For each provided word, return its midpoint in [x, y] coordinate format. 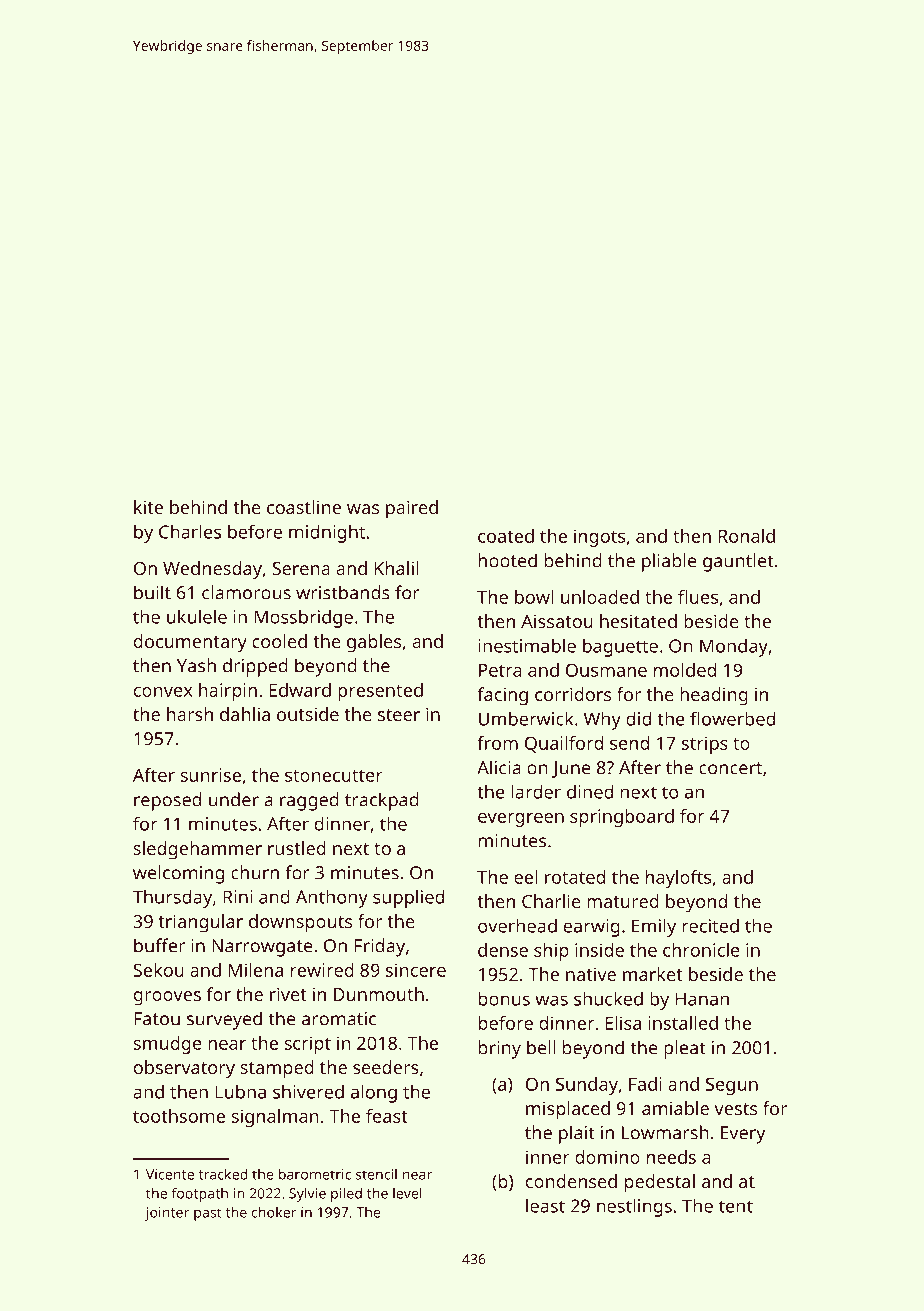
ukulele [197, 616]
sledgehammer [197, 850]
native [591, 974]
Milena [256, 970]
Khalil [396, 568]
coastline [304, 507]
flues [698, 597]
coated [506, 536]
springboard [622, 818]
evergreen [521, 820]
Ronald [747, 536]
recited [710, 925]
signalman [275, 1118]
